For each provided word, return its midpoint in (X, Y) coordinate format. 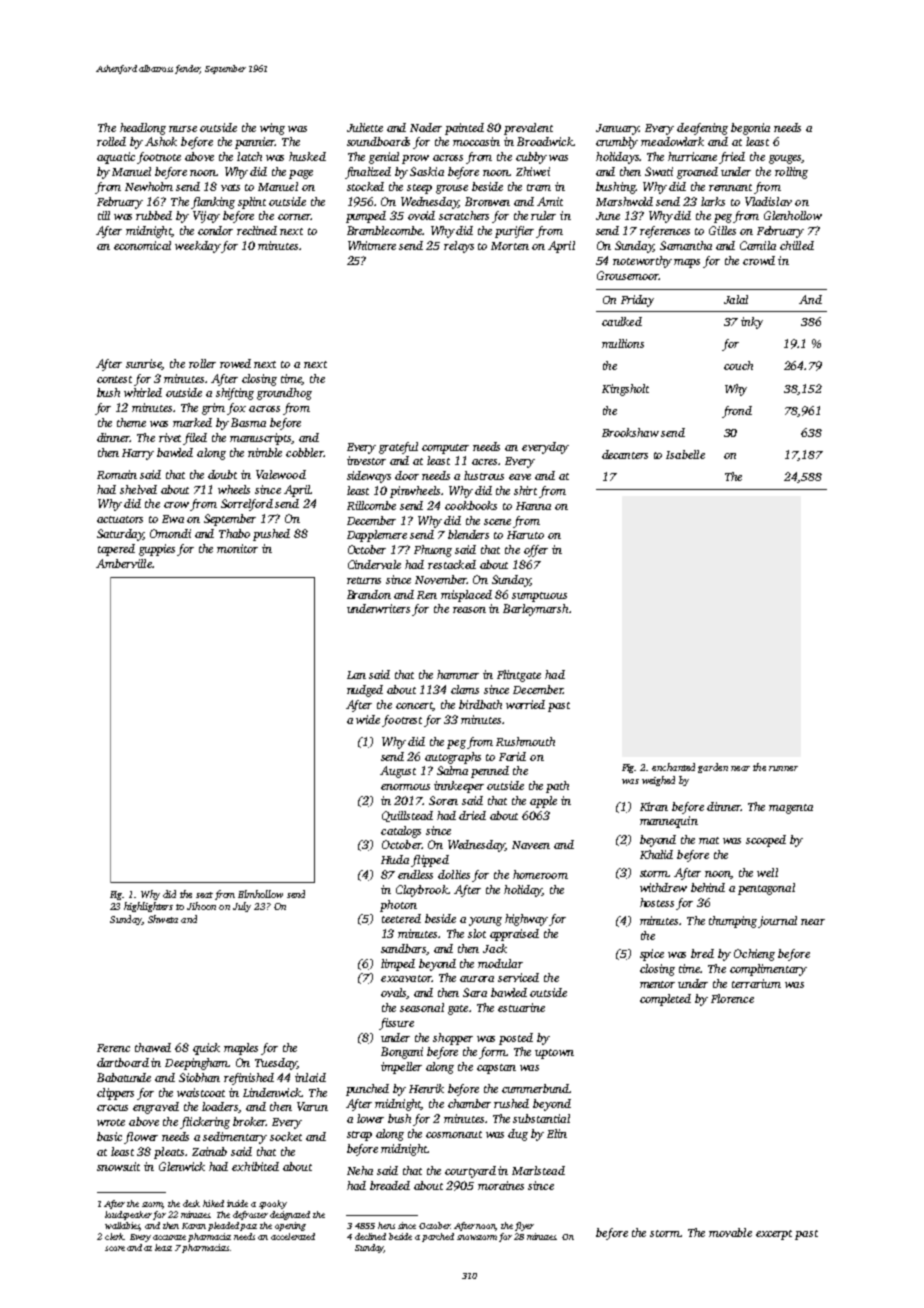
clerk (114, 1236)
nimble (265, 452)
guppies (157, 550)
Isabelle (685, 454)
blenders (468, 534)
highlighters (148, 907)
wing (272, 129)
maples (241, 1049)
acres (484, 462)
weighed (658, 781)
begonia (750, 129)
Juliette (365, 127)
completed (665, 1000)
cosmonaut (454, 1134)
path (557, 787)
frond (737, 412)
